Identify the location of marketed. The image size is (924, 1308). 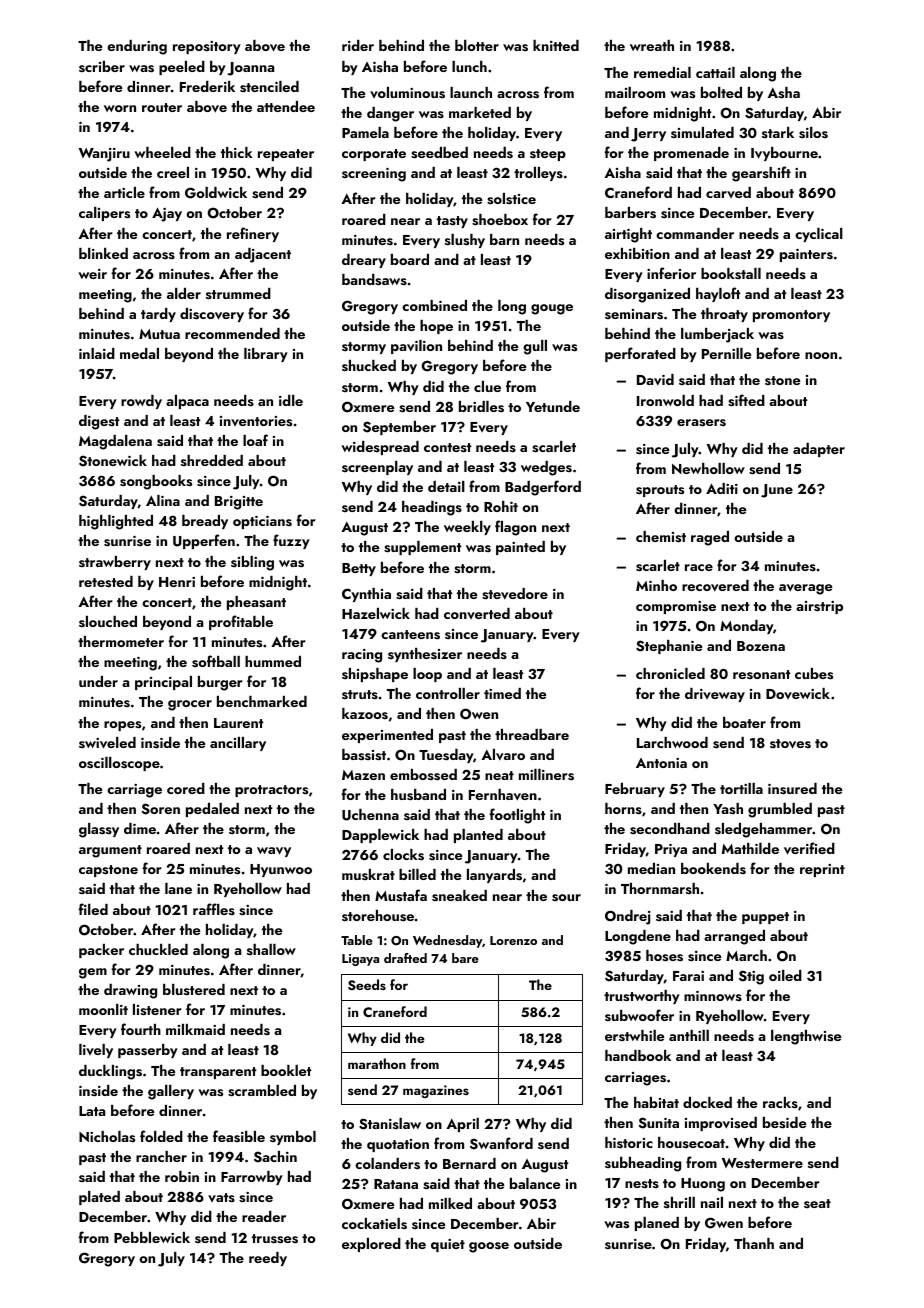
(480, 112).
